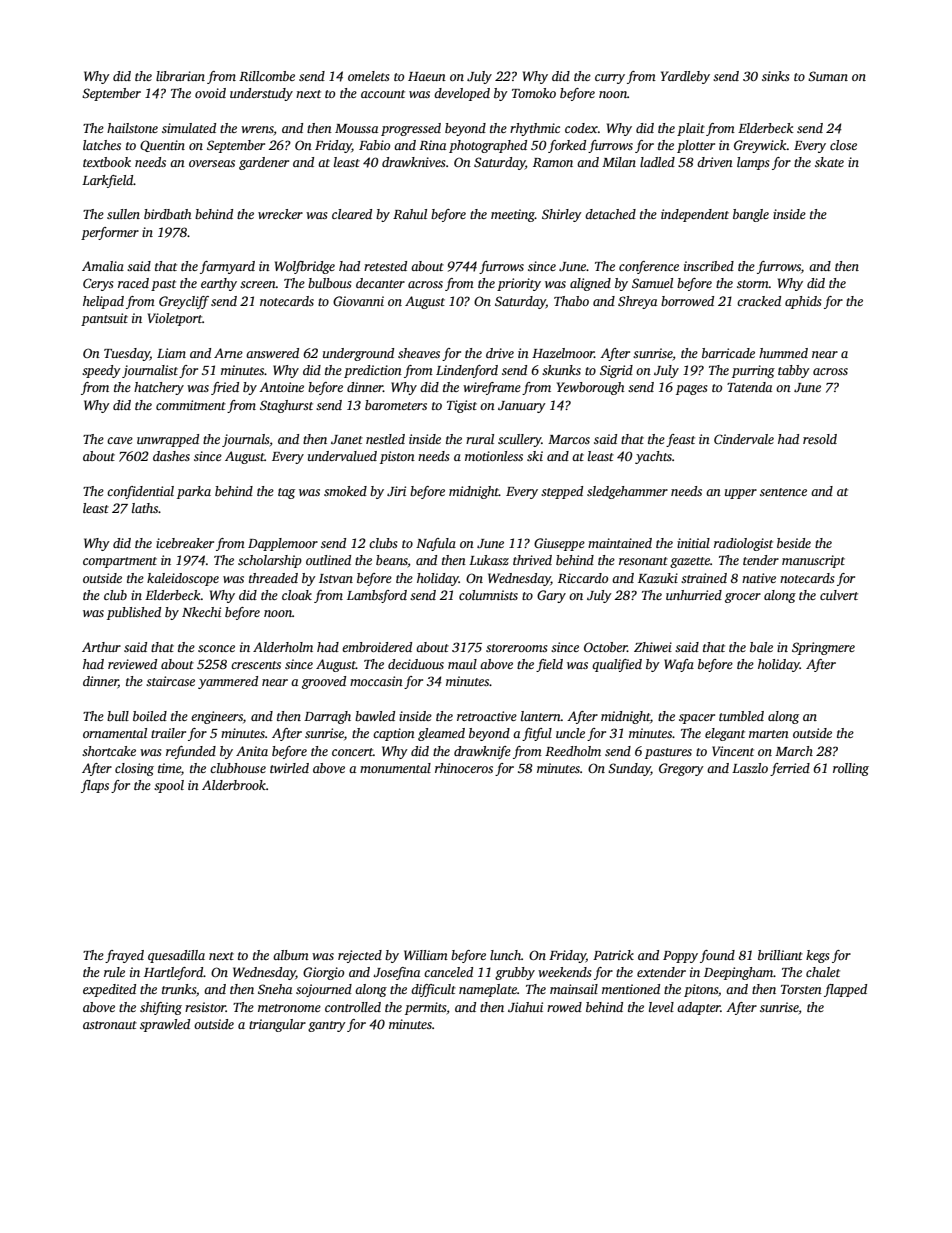 The image size is (952, 1233). I want to click on lantern, so click(541, 716).
